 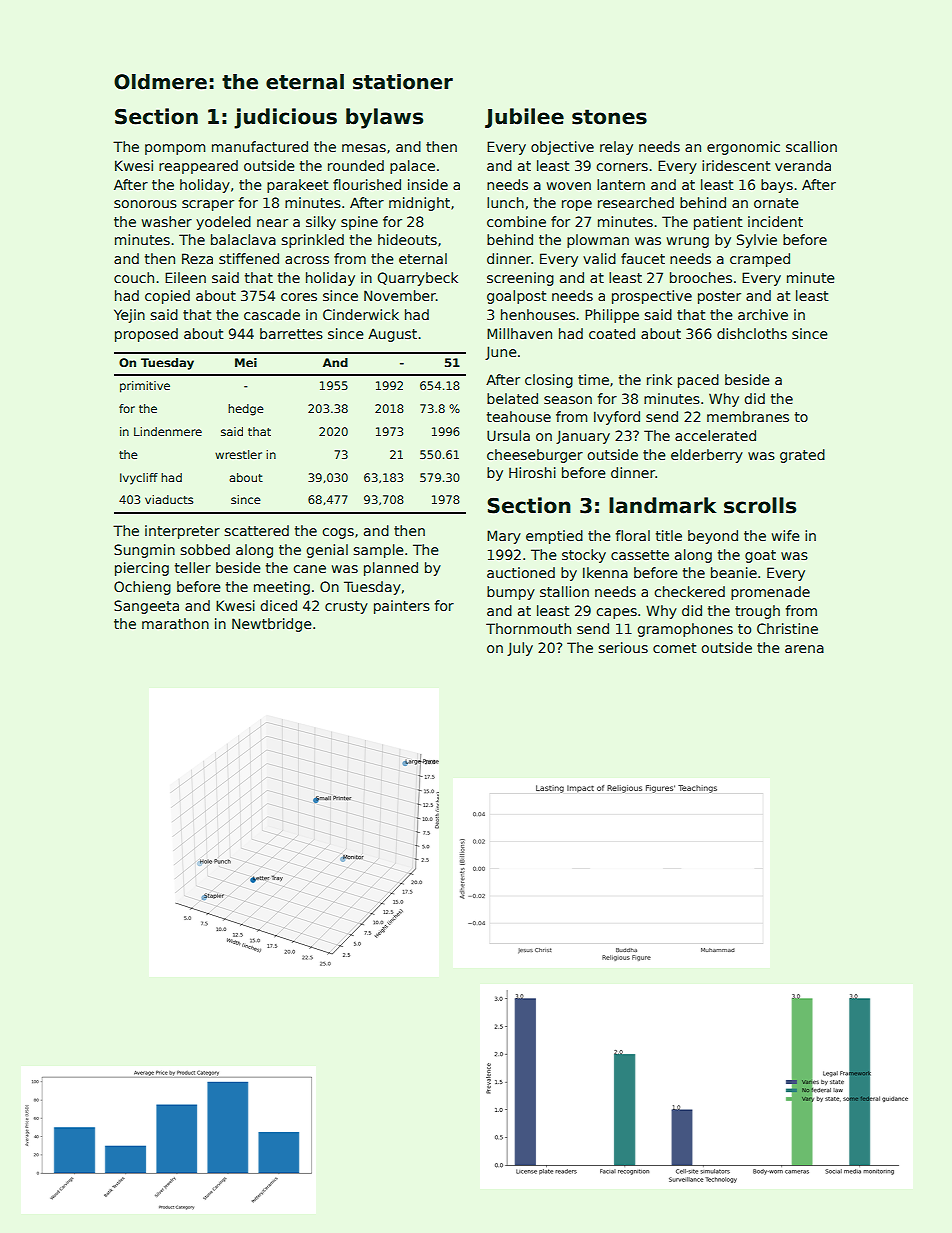 I want to click on Lindenmere, so click(x=168, y=431).
